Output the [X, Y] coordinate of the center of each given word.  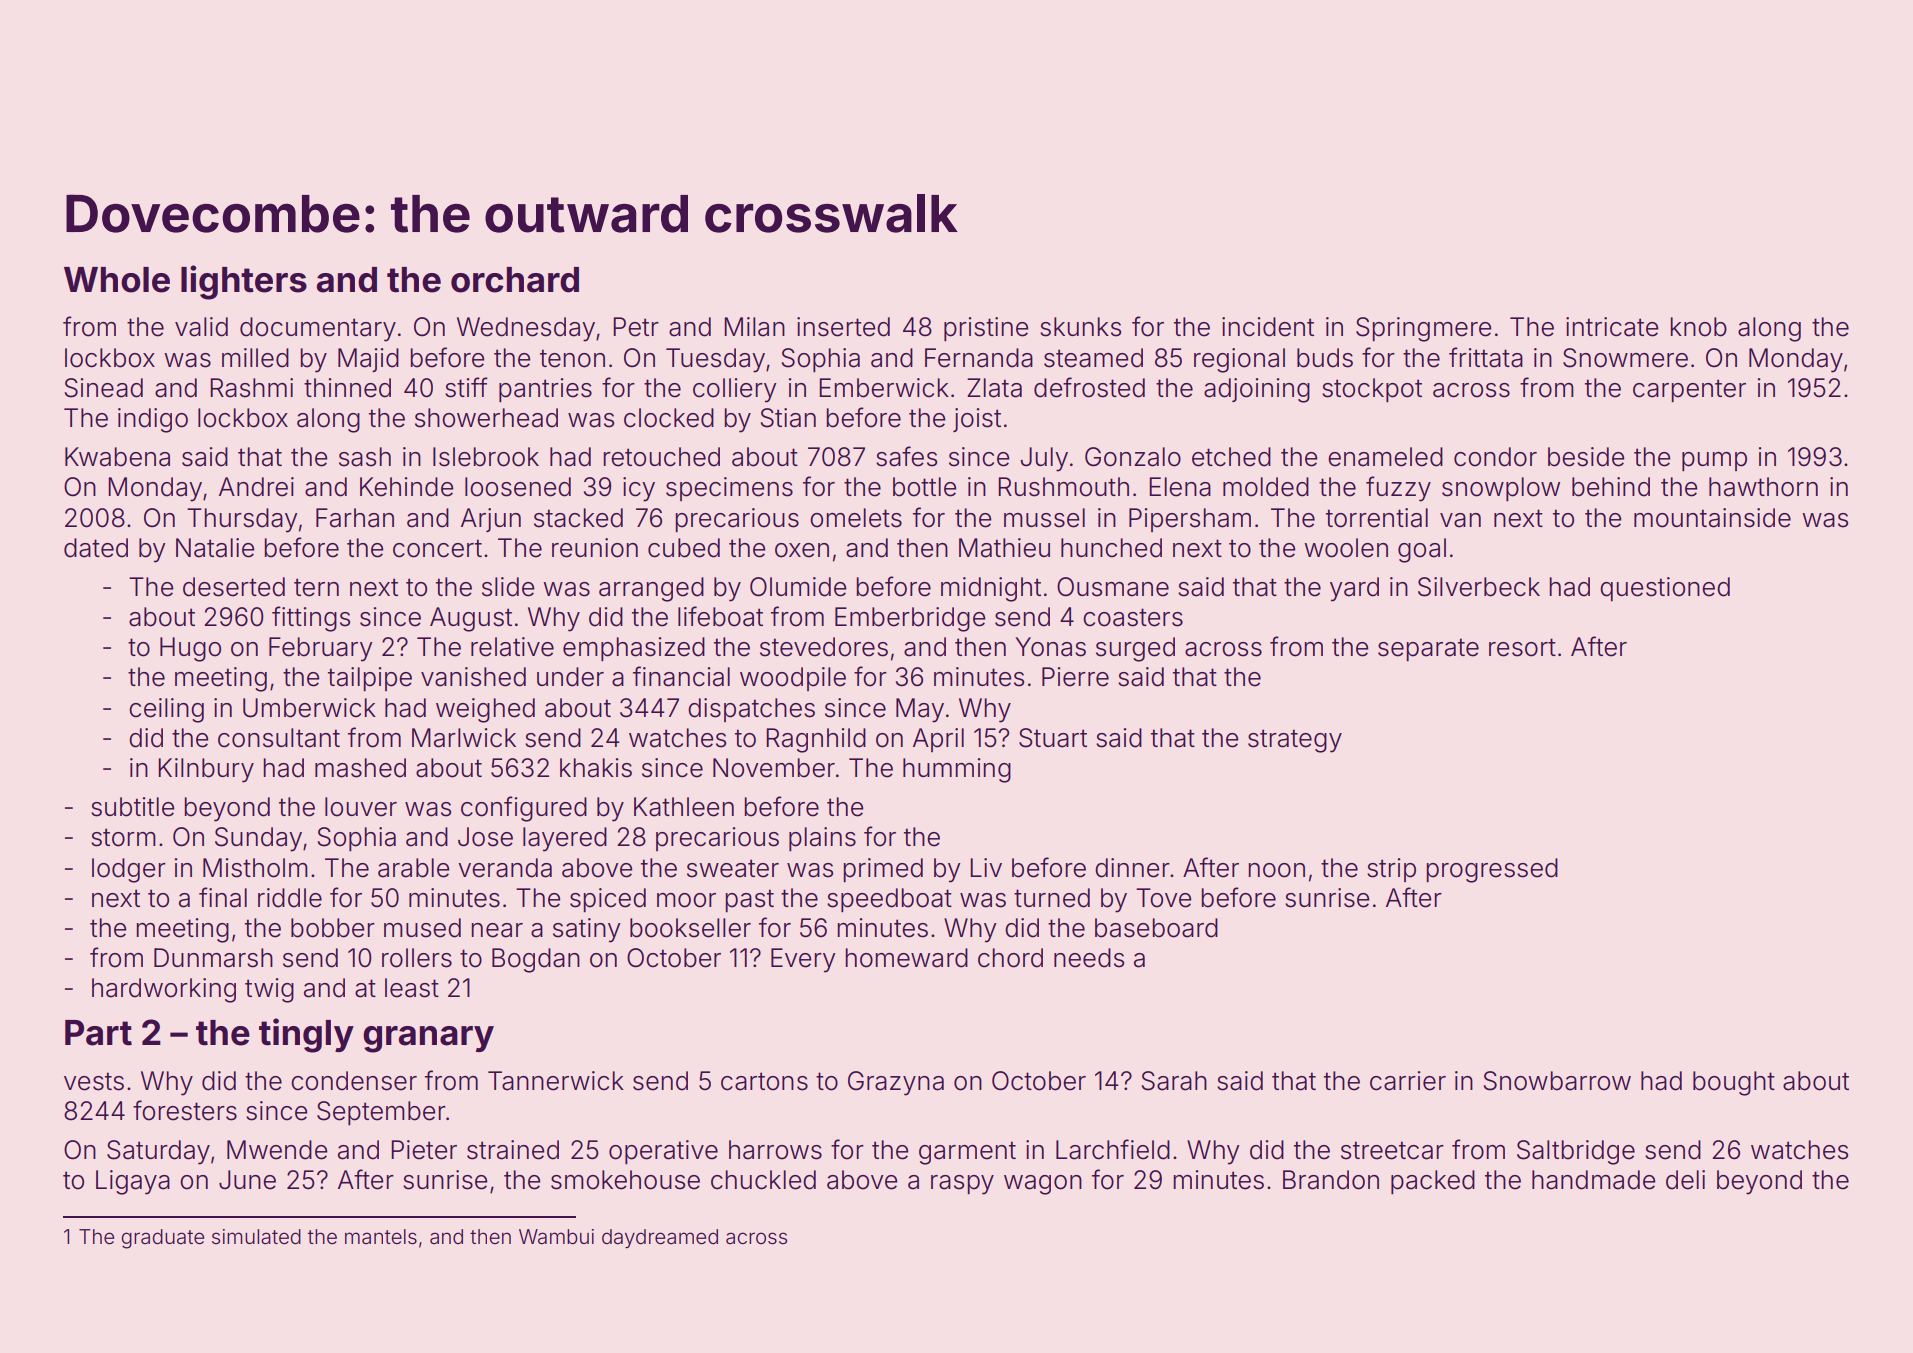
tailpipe [370, 679]
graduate [163, 1239]
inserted [843, 327]
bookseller [690, 928]
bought [1734, 1083]
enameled [1385, 457]
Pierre [1075, 677]
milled [255, 358]
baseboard [1156, 928]
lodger [129, 870]
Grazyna [896, 1083]
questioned [1665, 589]
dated [96, 548]
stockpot [1372, 390]
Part [98, 1033]
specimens [729, 489]
